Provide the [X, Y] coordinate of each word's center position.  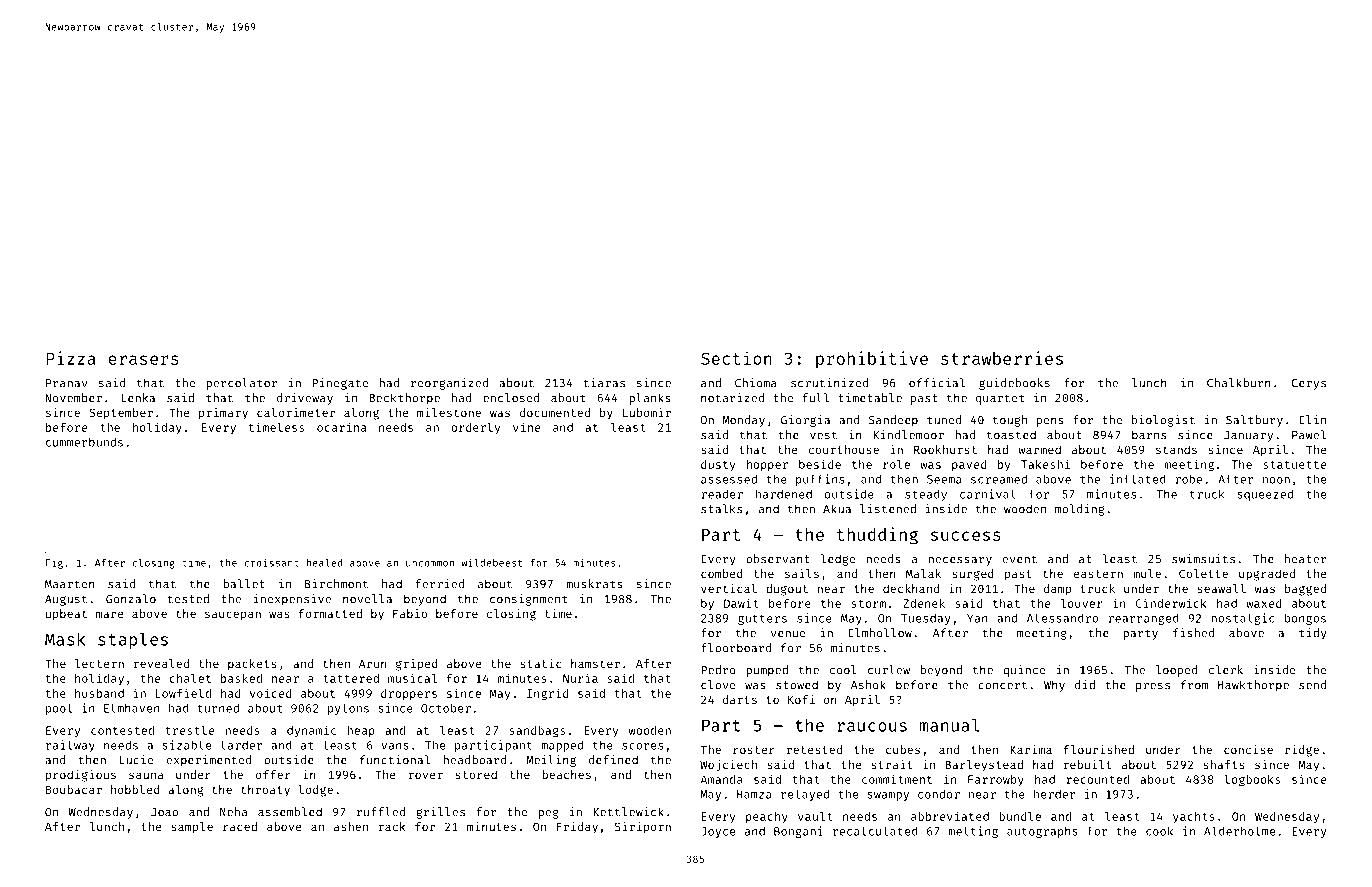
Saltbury [1254, 421]
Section [736, 358]
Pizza [71, 358]
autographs [1042, 832]
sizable [186, 745]
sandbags [537, 732]
